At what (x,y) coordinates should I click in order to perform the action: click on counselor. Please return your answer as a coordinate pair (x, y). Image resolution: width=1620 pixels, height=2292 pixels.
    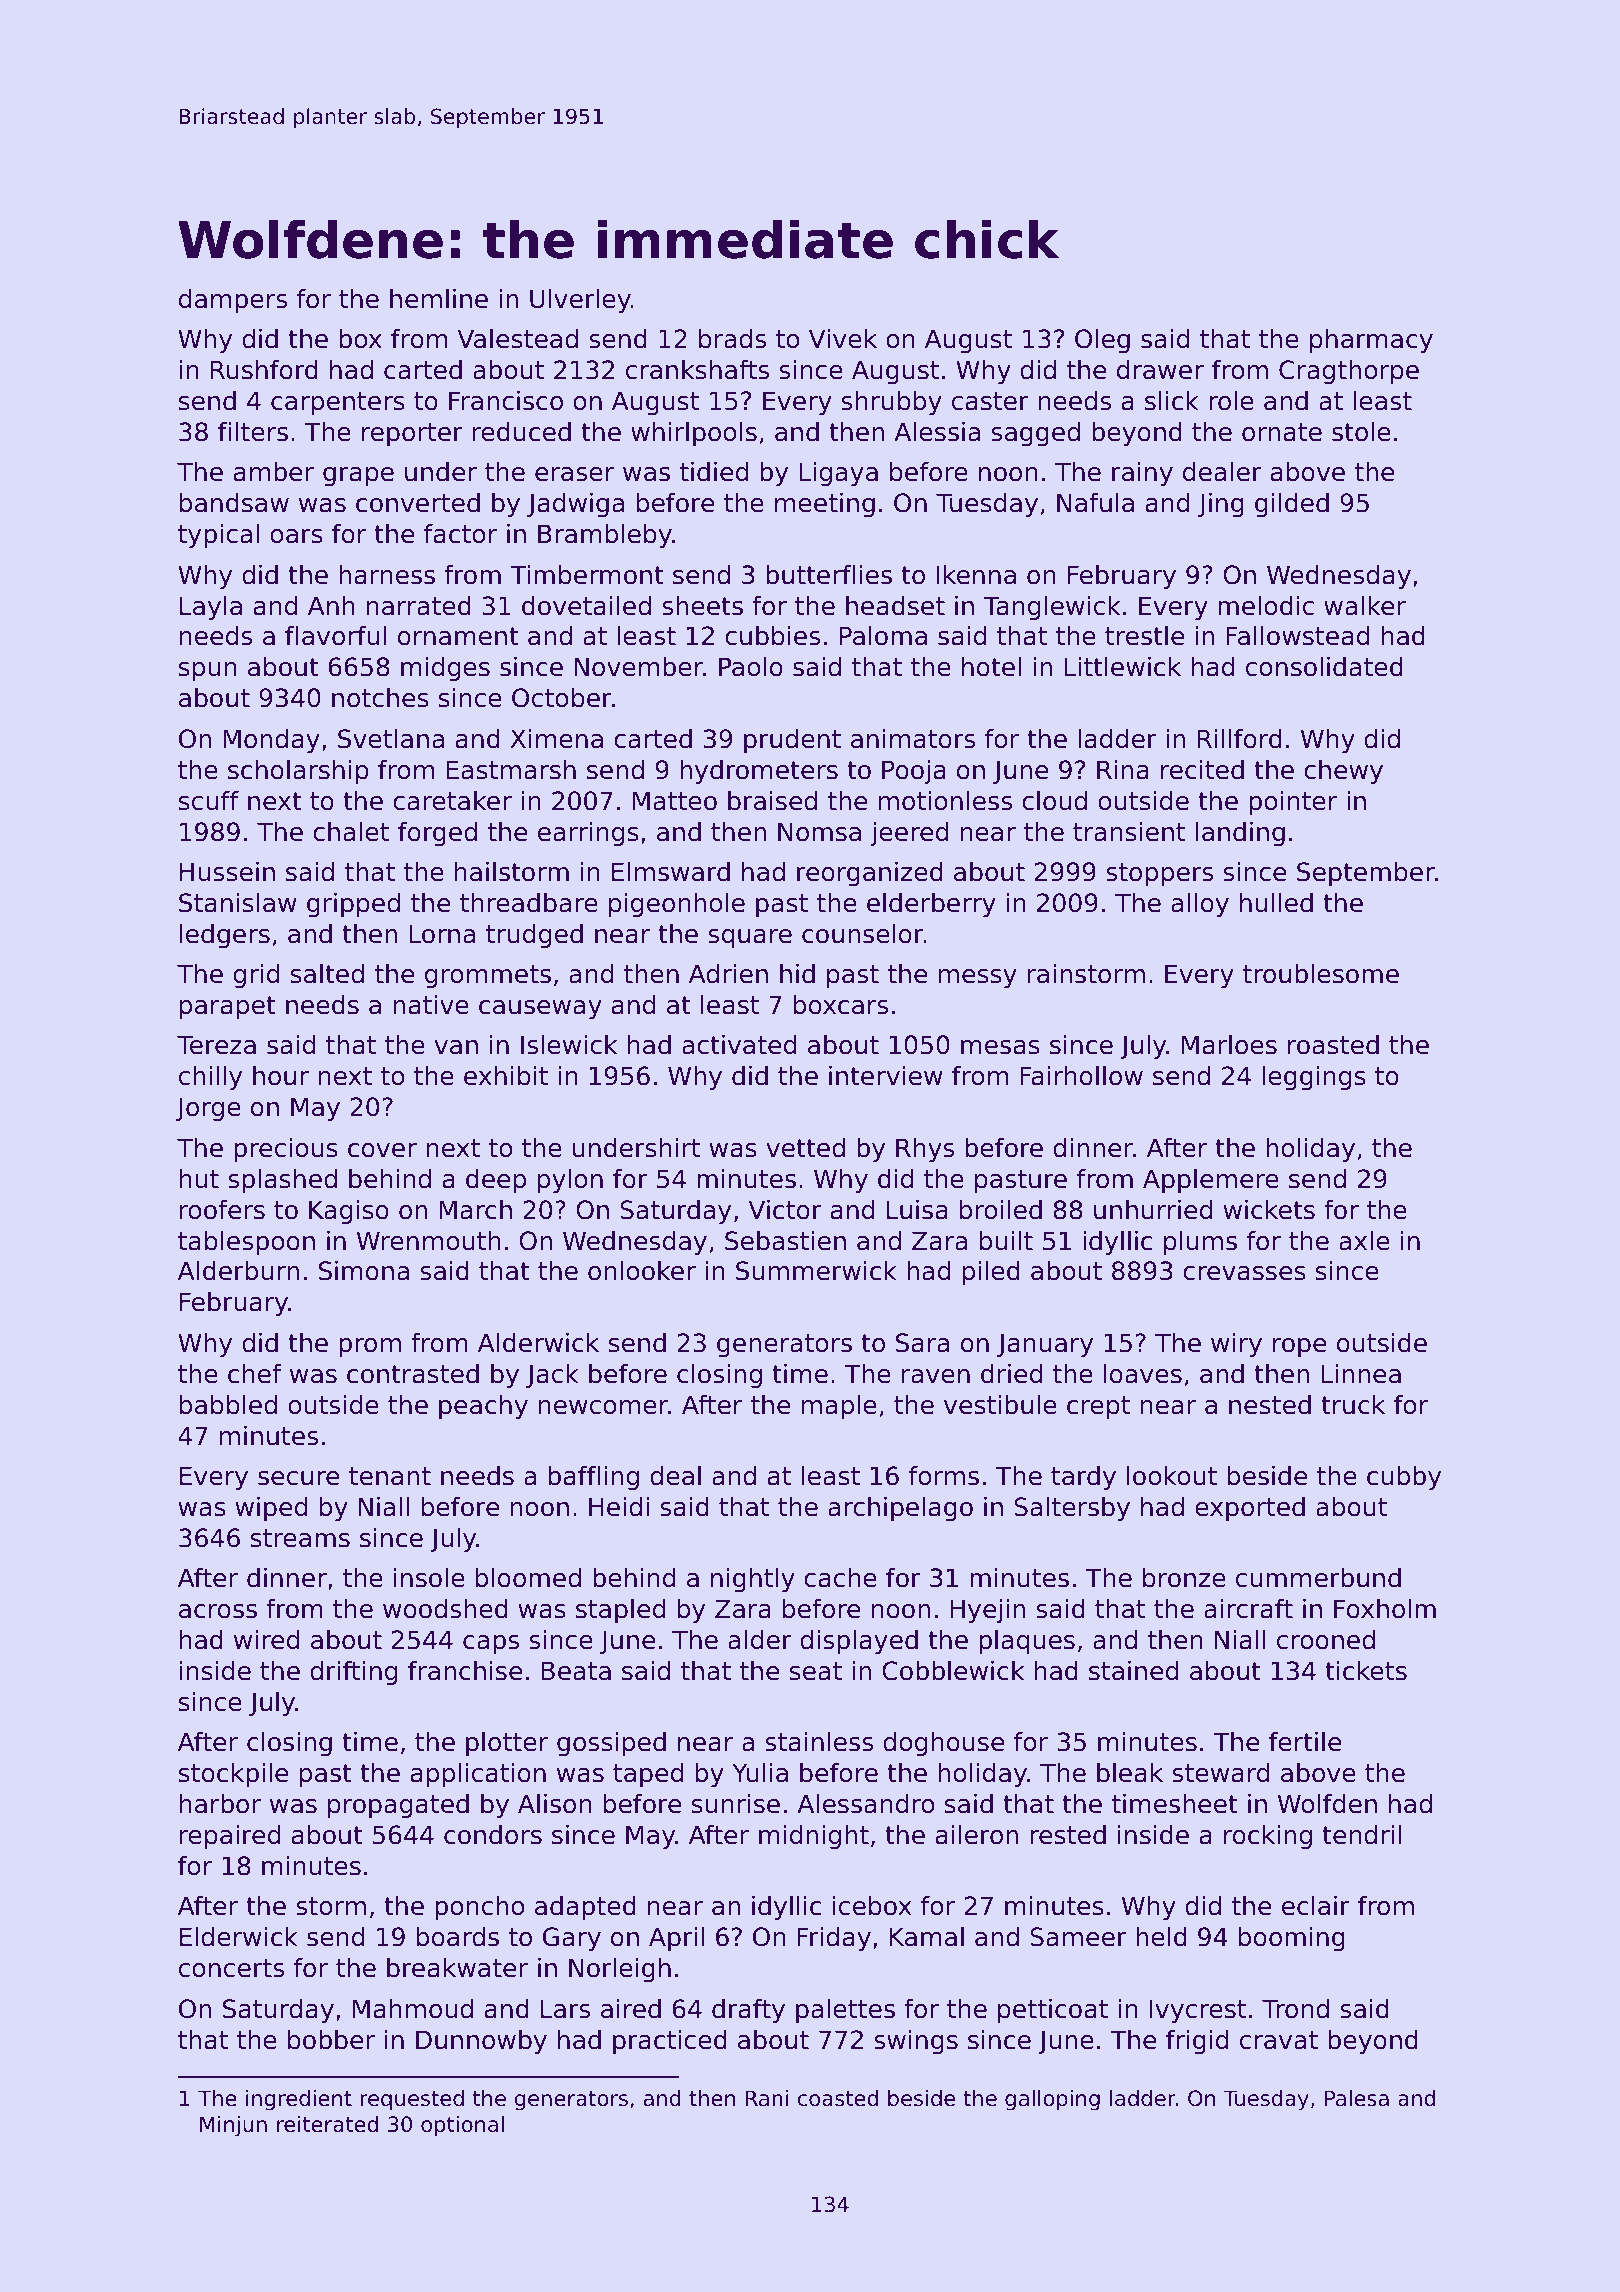
    Looking at the image, I should click on (863, 934).
